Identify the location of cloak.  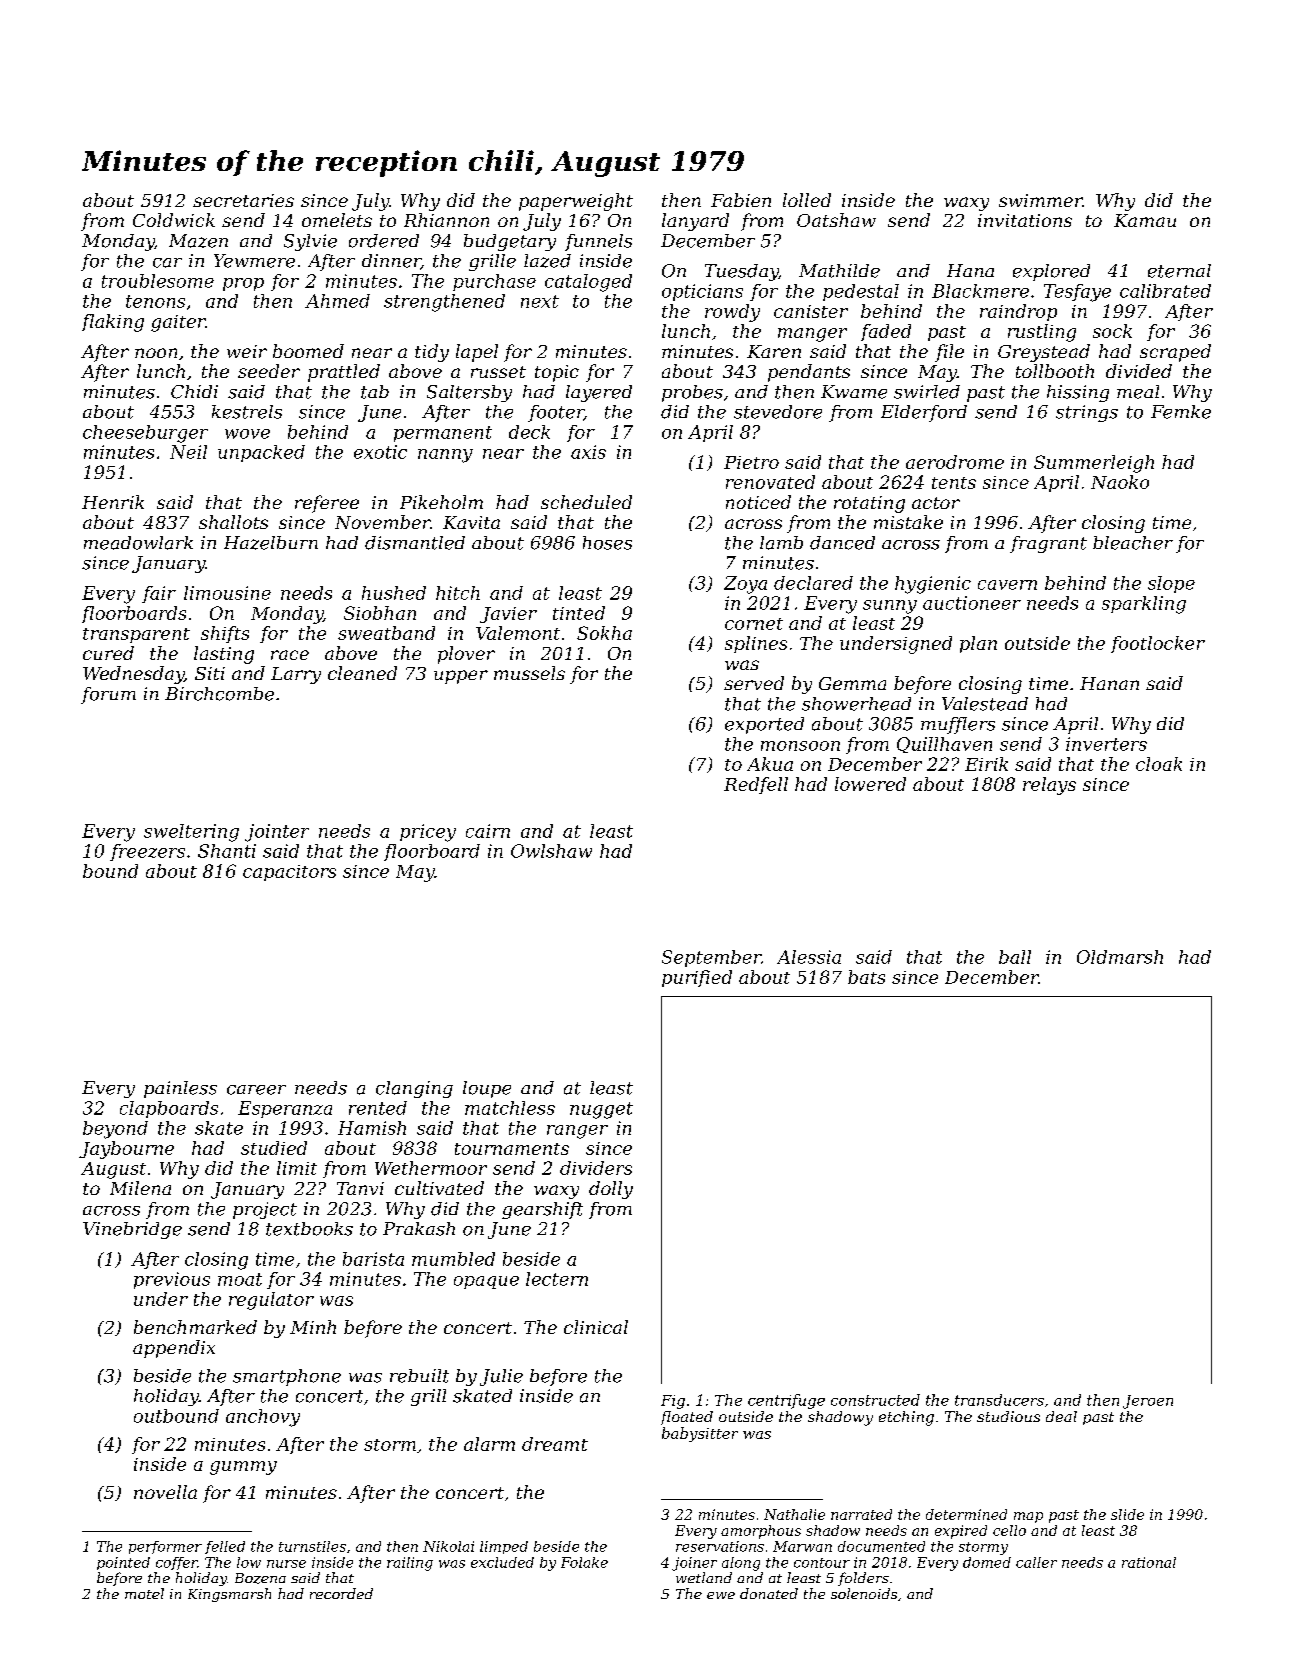
(1159, 764).
